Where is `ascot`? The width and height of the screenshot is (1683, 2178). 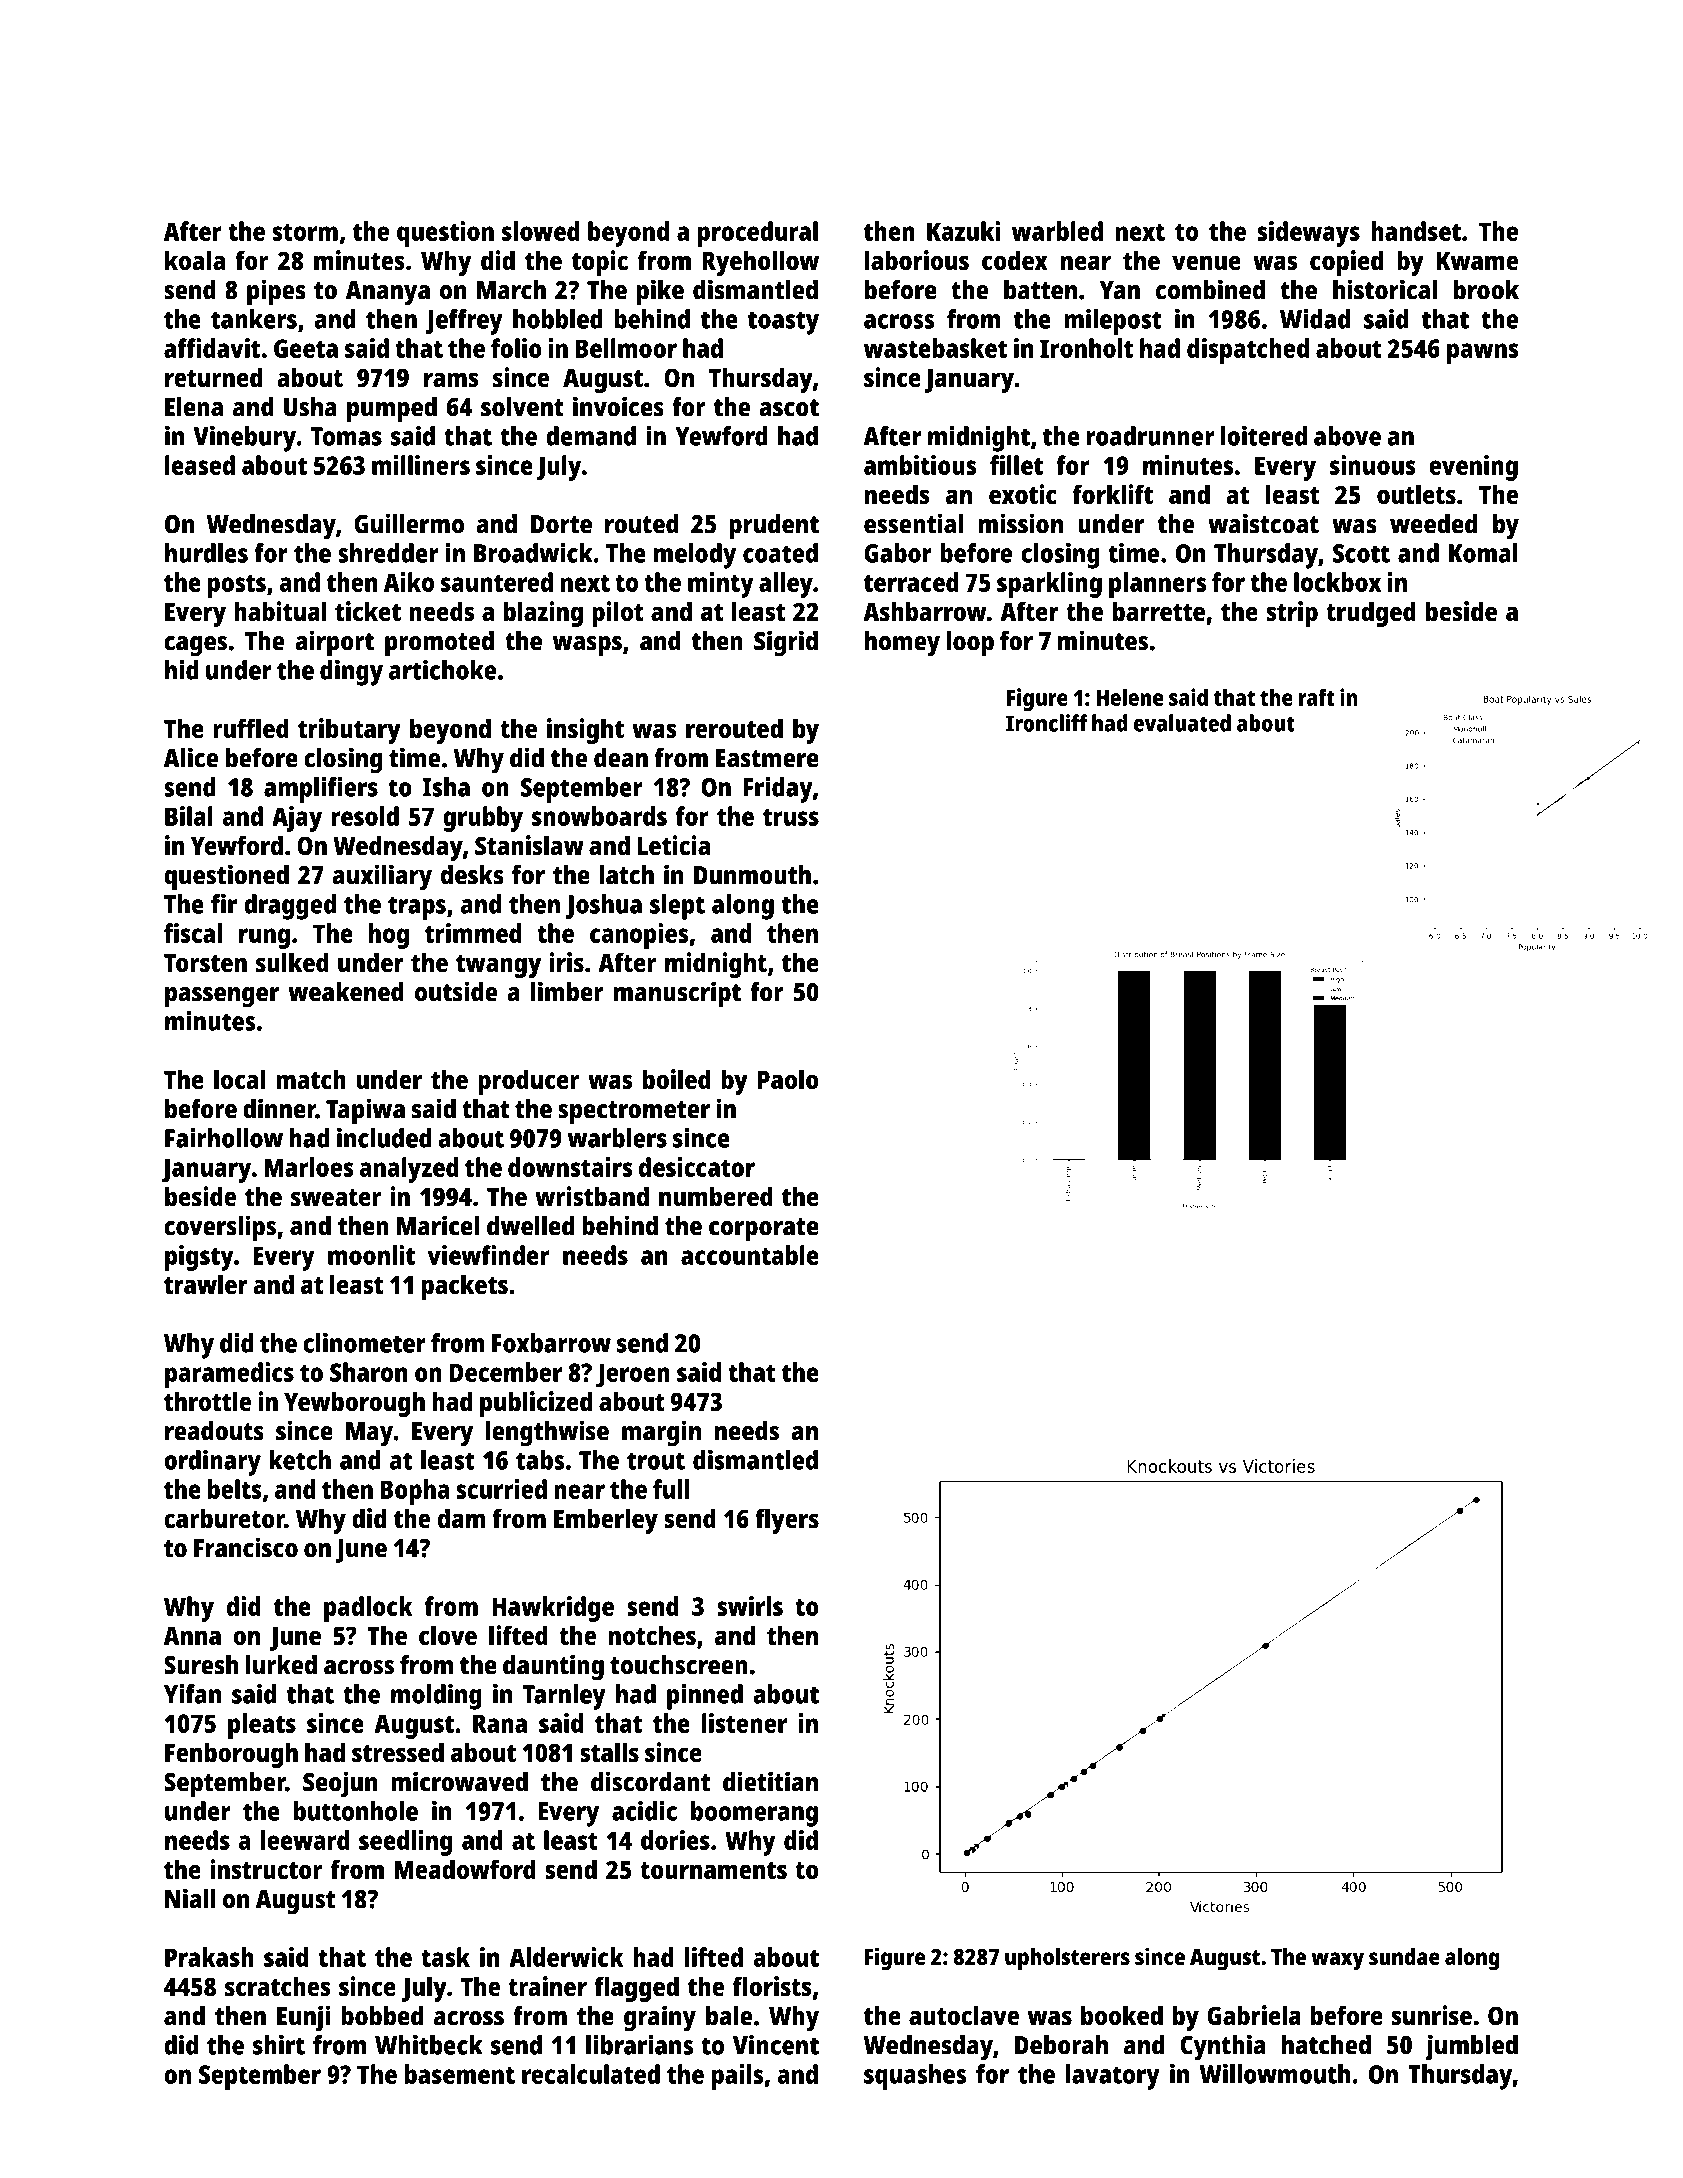
ascot is located at coordinates (789, 408).
